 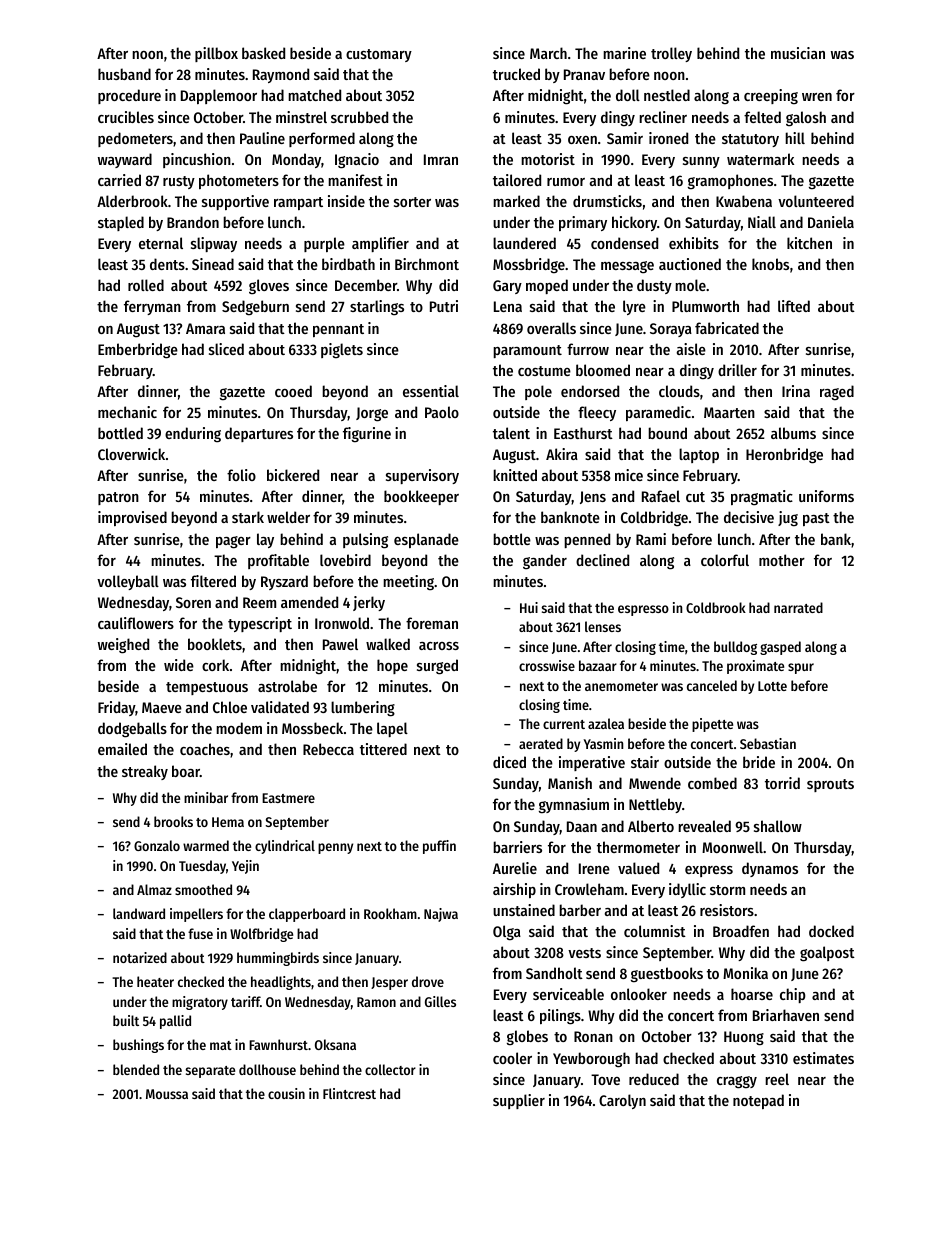 I want to click on volunteered, so click(x=816, y=201).
